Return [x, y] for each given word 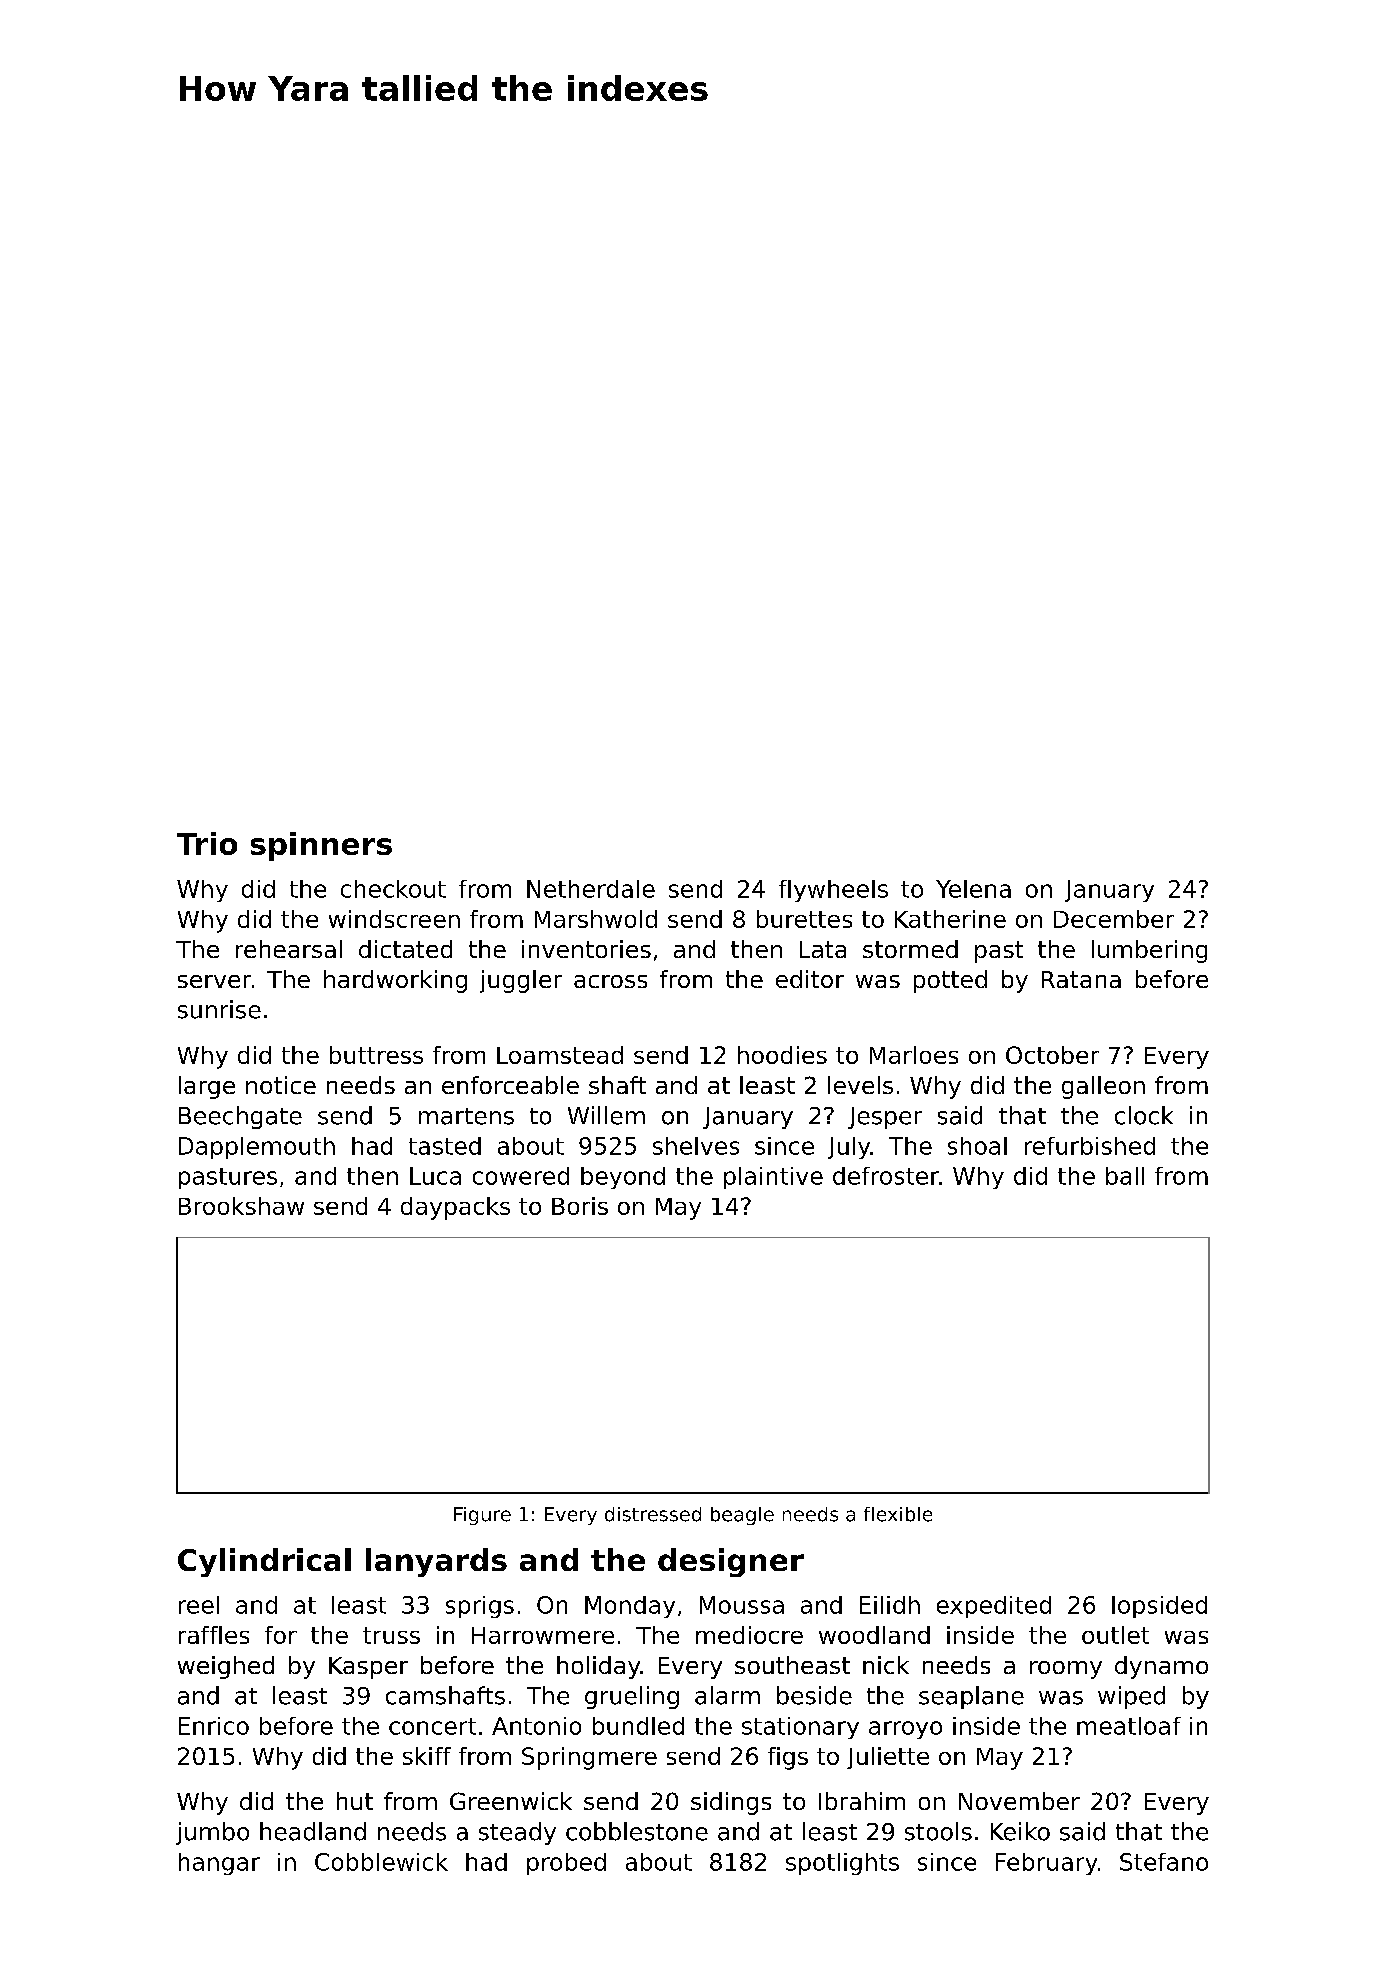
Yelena [973, 889]
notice [281, 1085]
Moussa [742, 1605]
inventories [586, 949]
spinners [321, 846]
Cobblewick [381, 1862]
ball [1125, 1176]
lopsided [1159, 1607]
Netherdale [591, 889]
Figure [482, 1516]
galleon [1103, 1087]
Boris [580, 1206]
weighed [226, 1667]
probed [566, 1864]
